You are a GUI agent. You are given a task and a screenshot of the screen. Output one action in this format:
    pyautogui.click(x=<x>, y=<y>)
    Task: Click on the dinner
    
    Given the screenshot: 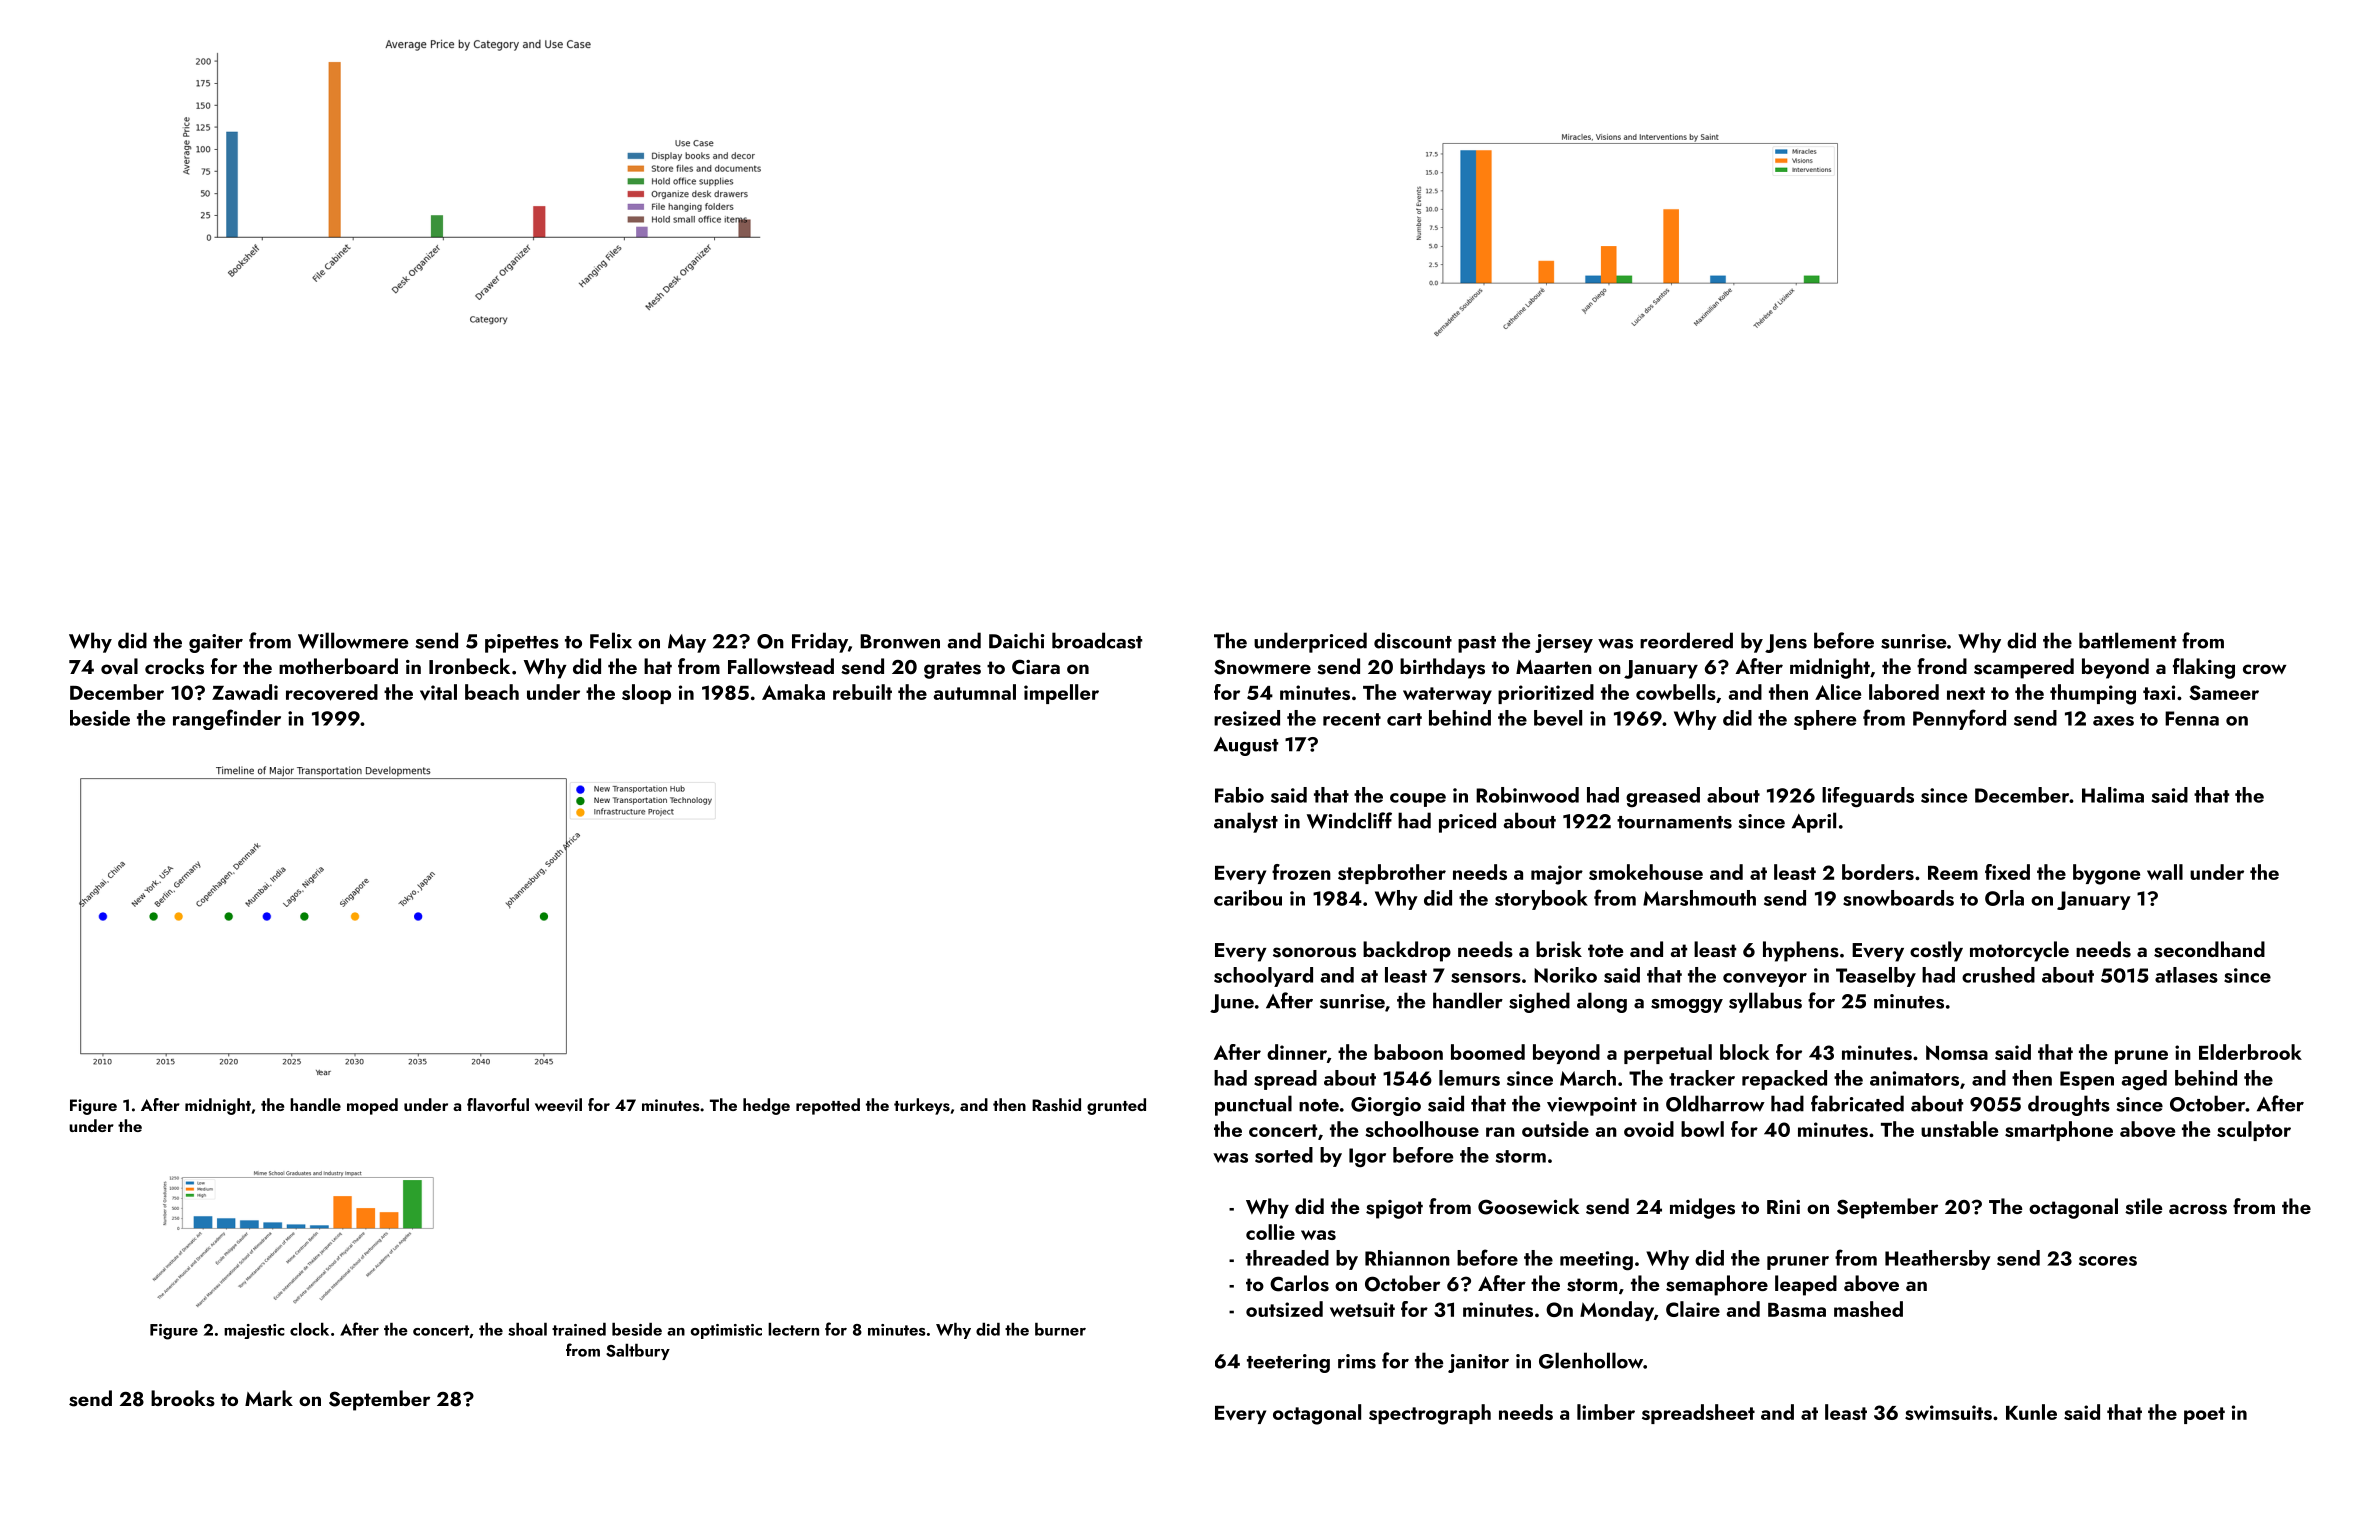 What is the action you would take?
    pyautogui.click(x=1297, y=1052)
